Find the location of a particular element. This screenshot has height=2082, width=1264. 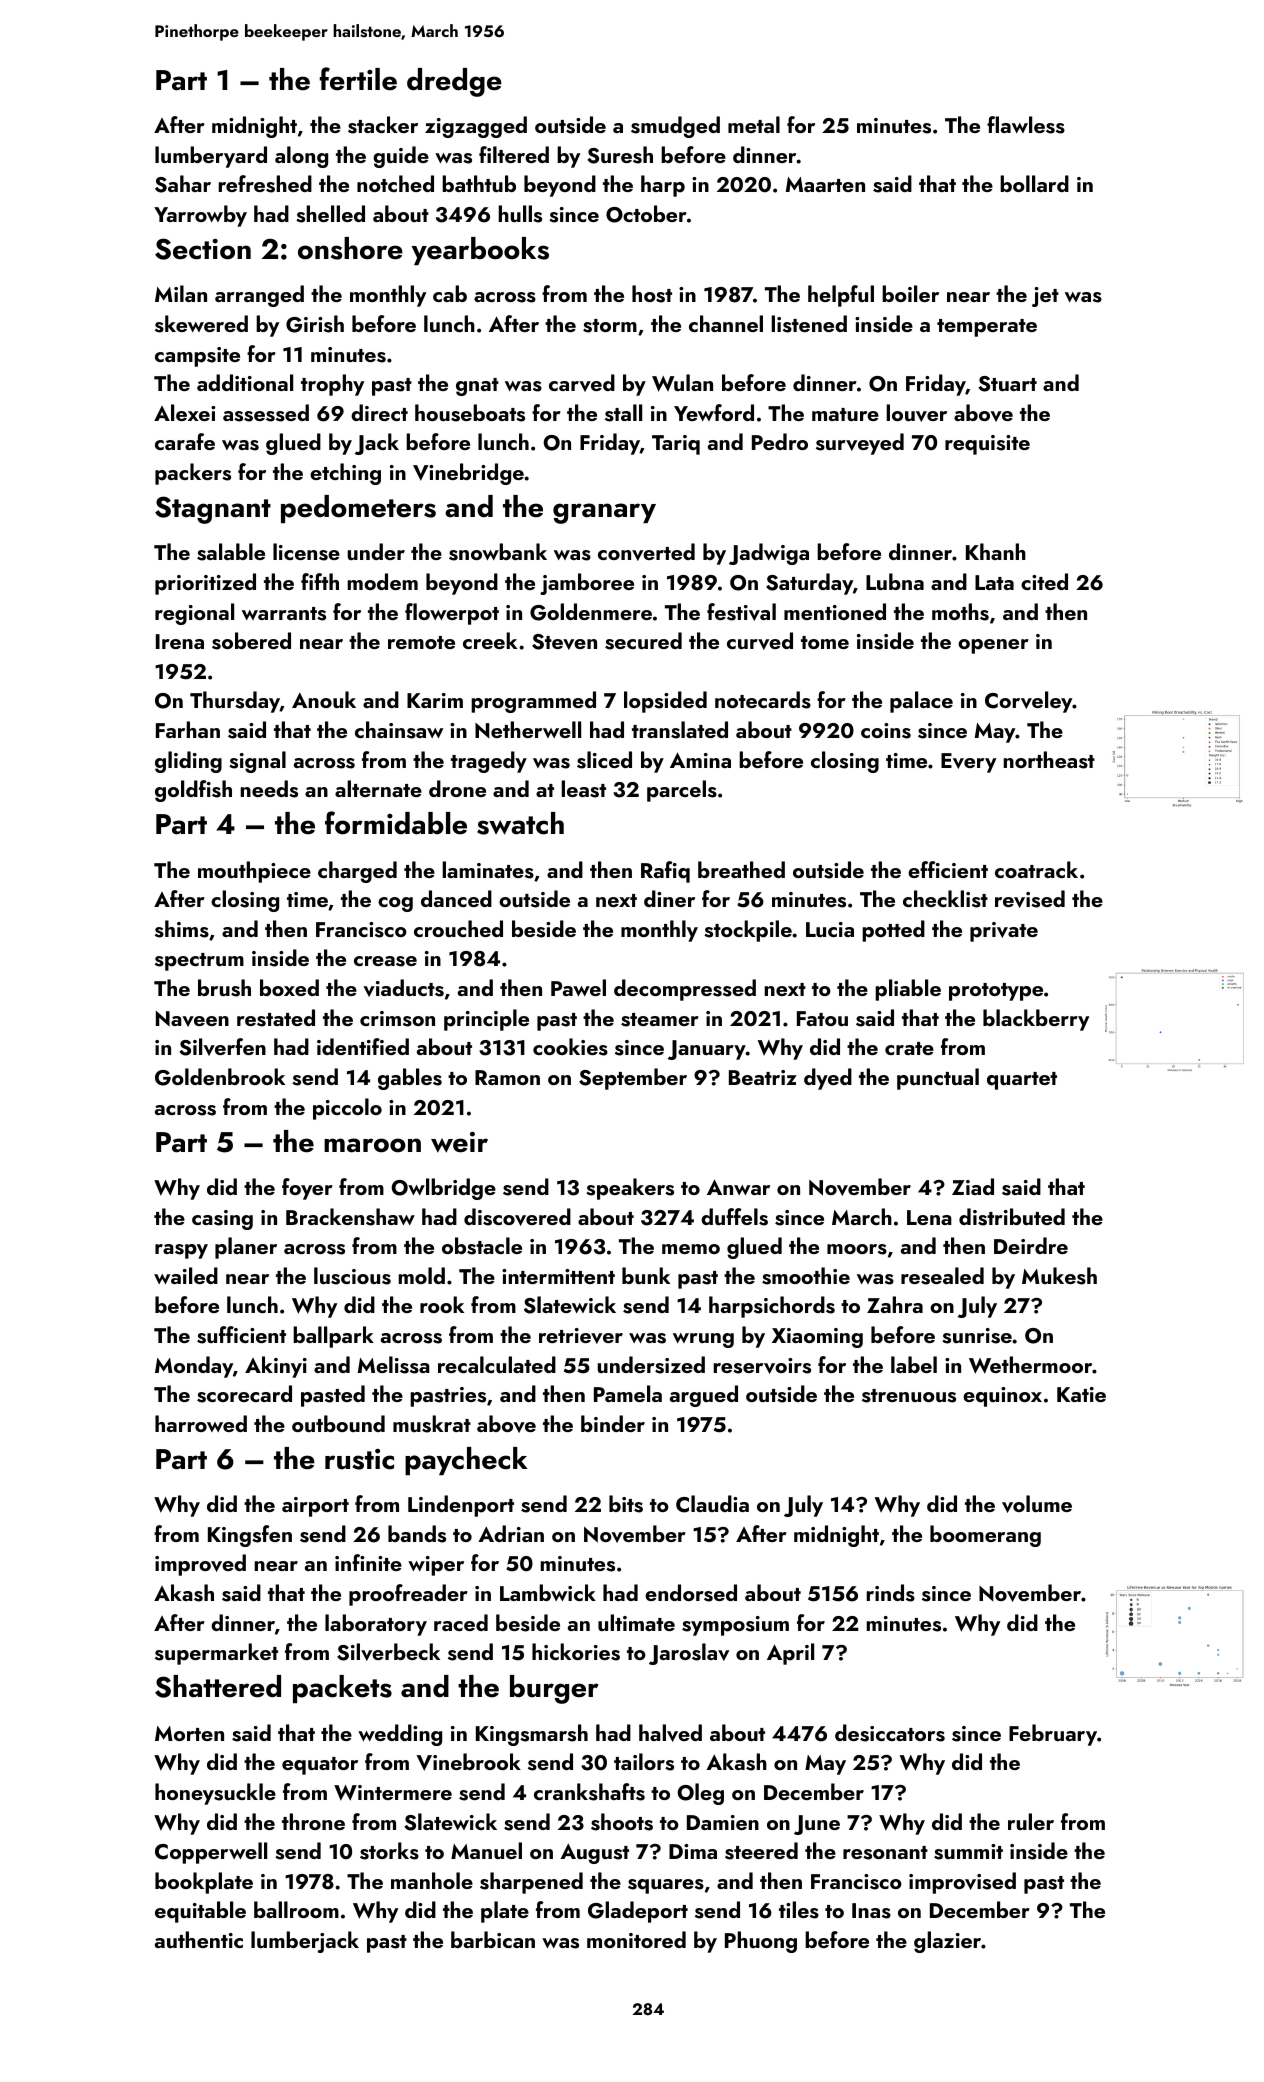

Lena is located at coordinates (929, 1217).
